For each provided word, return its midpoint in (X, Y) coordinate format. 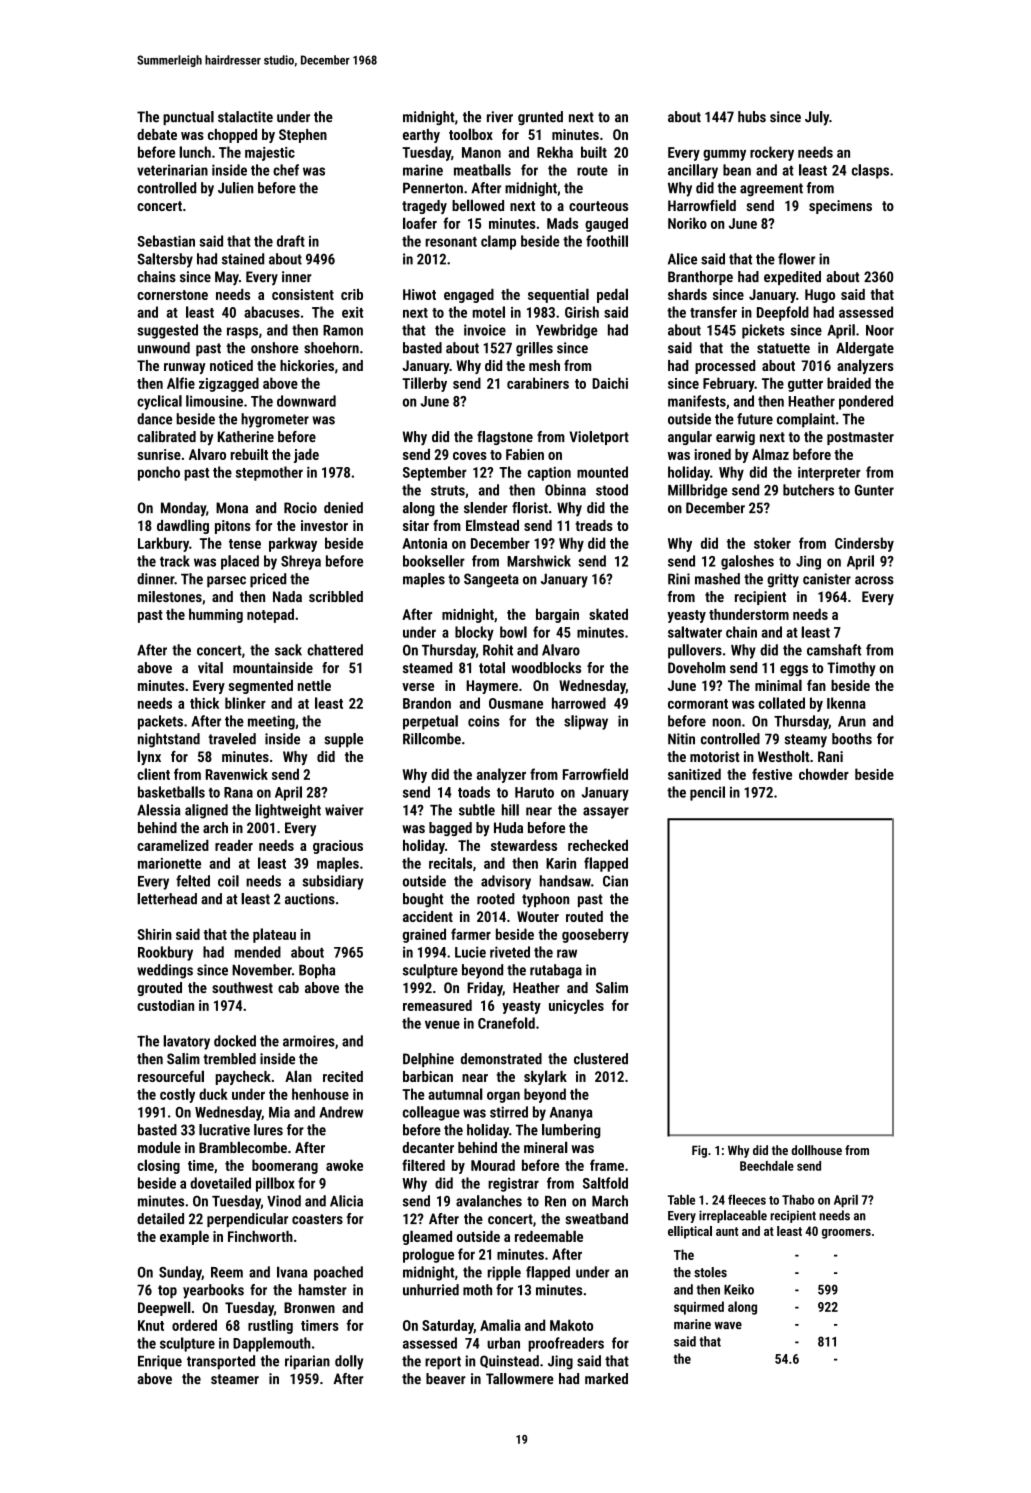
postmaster (860, 438)
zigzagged (229, 384)
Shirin (155, 934)
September (435, 473)
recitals (450, 863)
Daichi (610, 383)
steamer (235, 1379)
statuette (783, 348)
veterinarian (172, 170)
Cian (615, 881)
